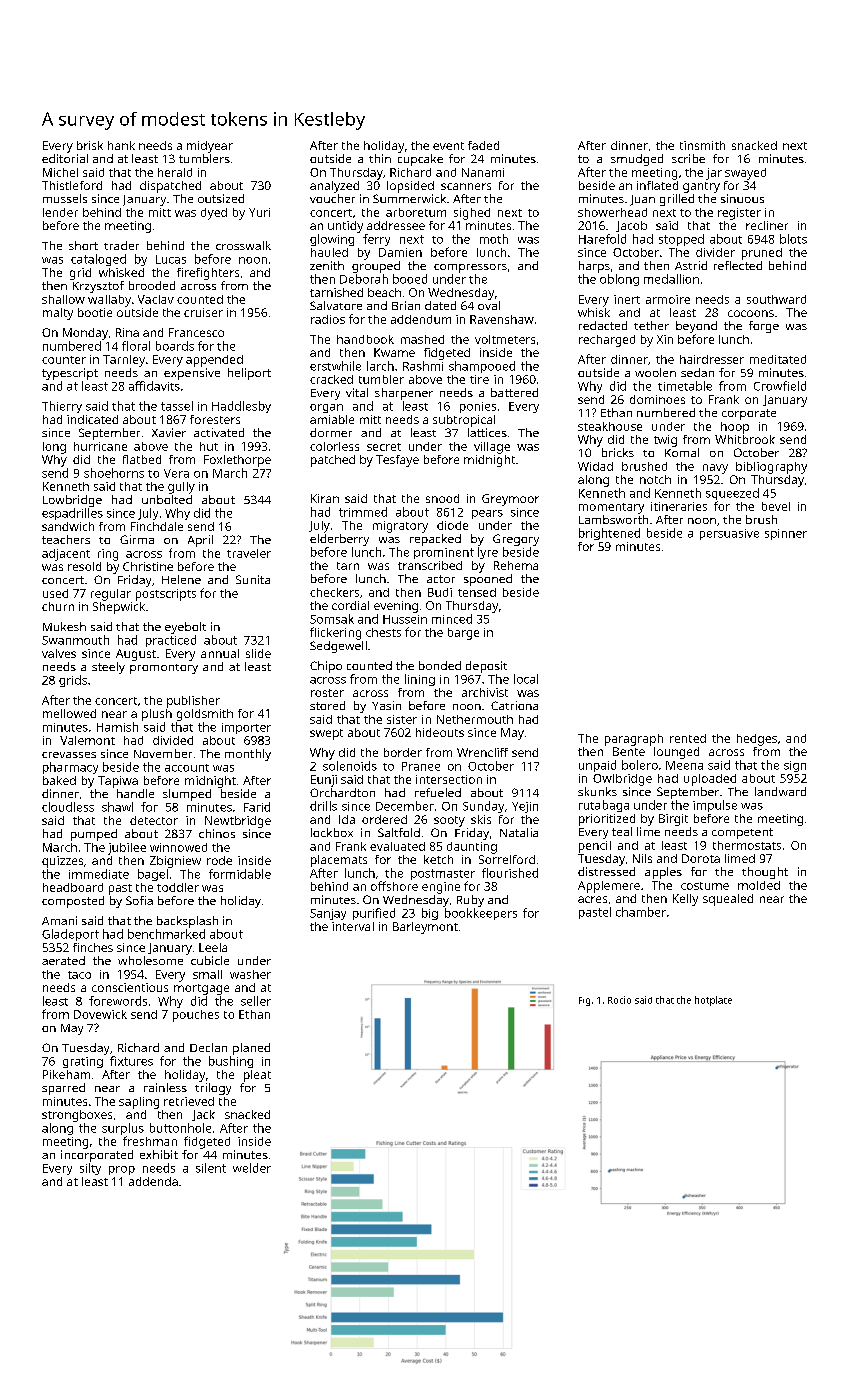 The width and height of the screenshot is (849, 1400). I want to click on swayed, so click(745, 174).
